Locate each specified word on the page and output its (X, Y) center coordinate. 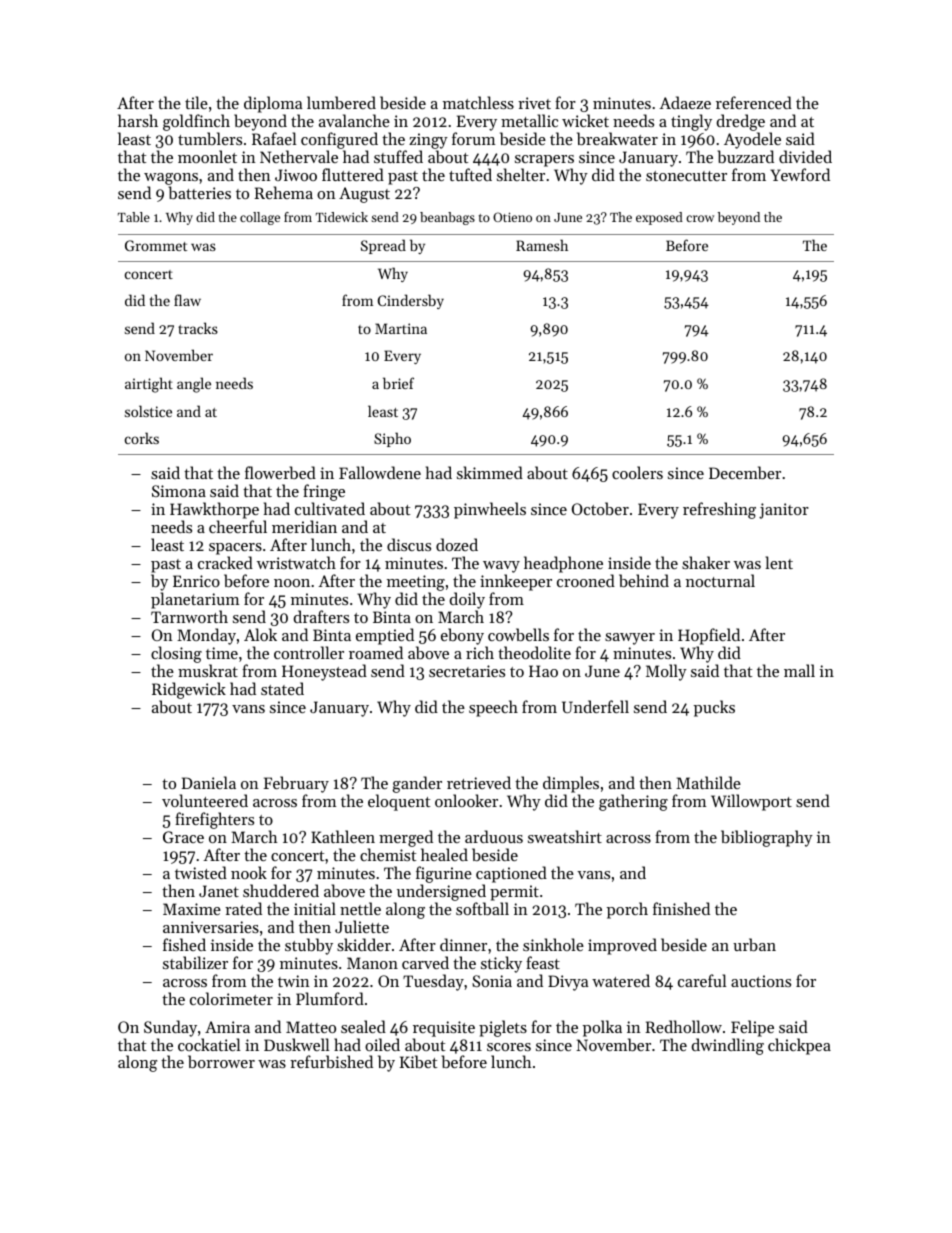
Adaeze (685, 102)
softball (482, 908)
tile (196, 102)
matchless (478, 102)
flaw (187, 300)
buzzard (746, 156)
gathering (633, 802)
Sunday (170, 1028)
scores (509, 1047)
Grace (183, 837)
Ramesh (542, 245)
